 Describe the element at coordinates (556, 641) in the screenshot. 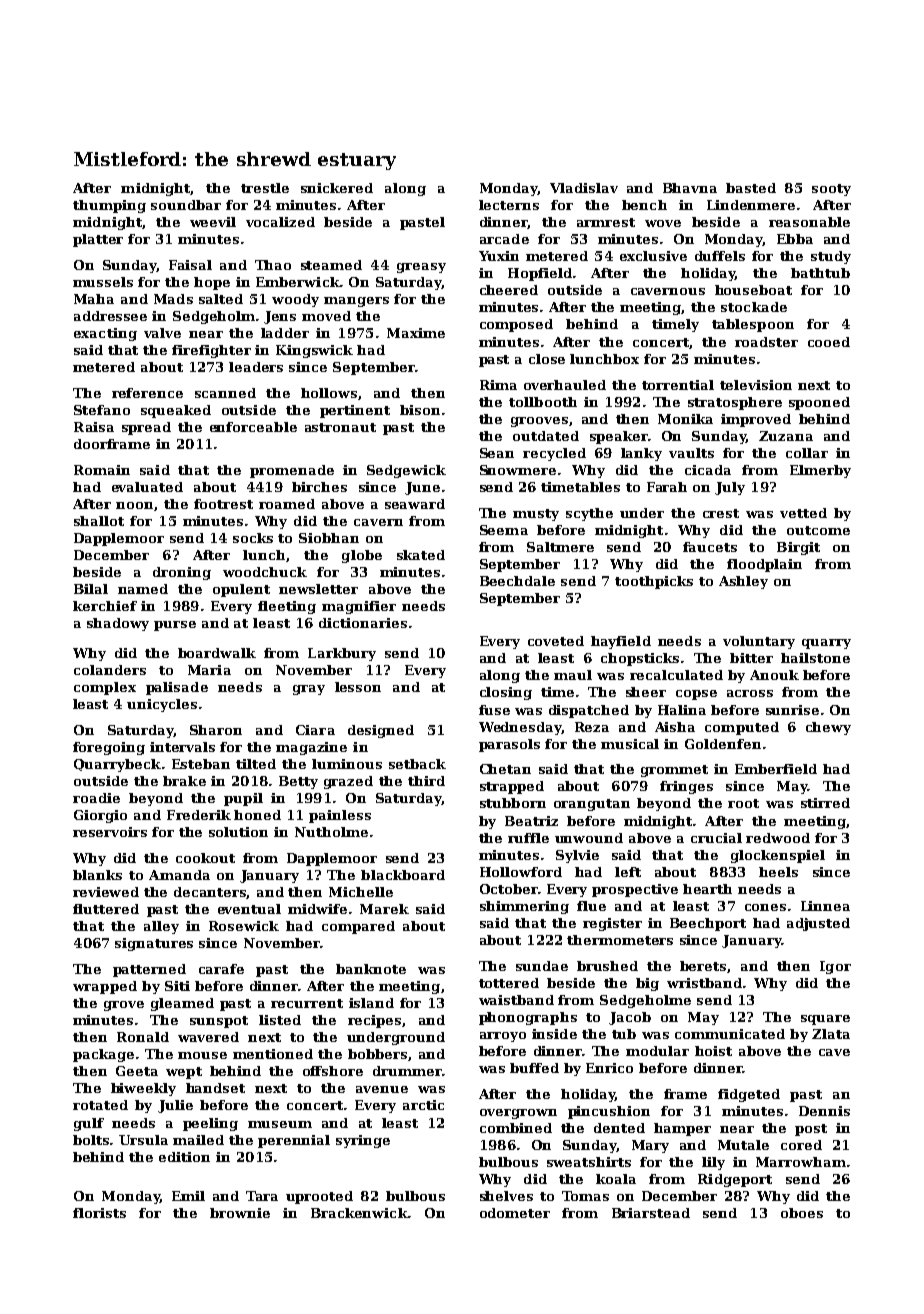

I see `coveted` at that location.
